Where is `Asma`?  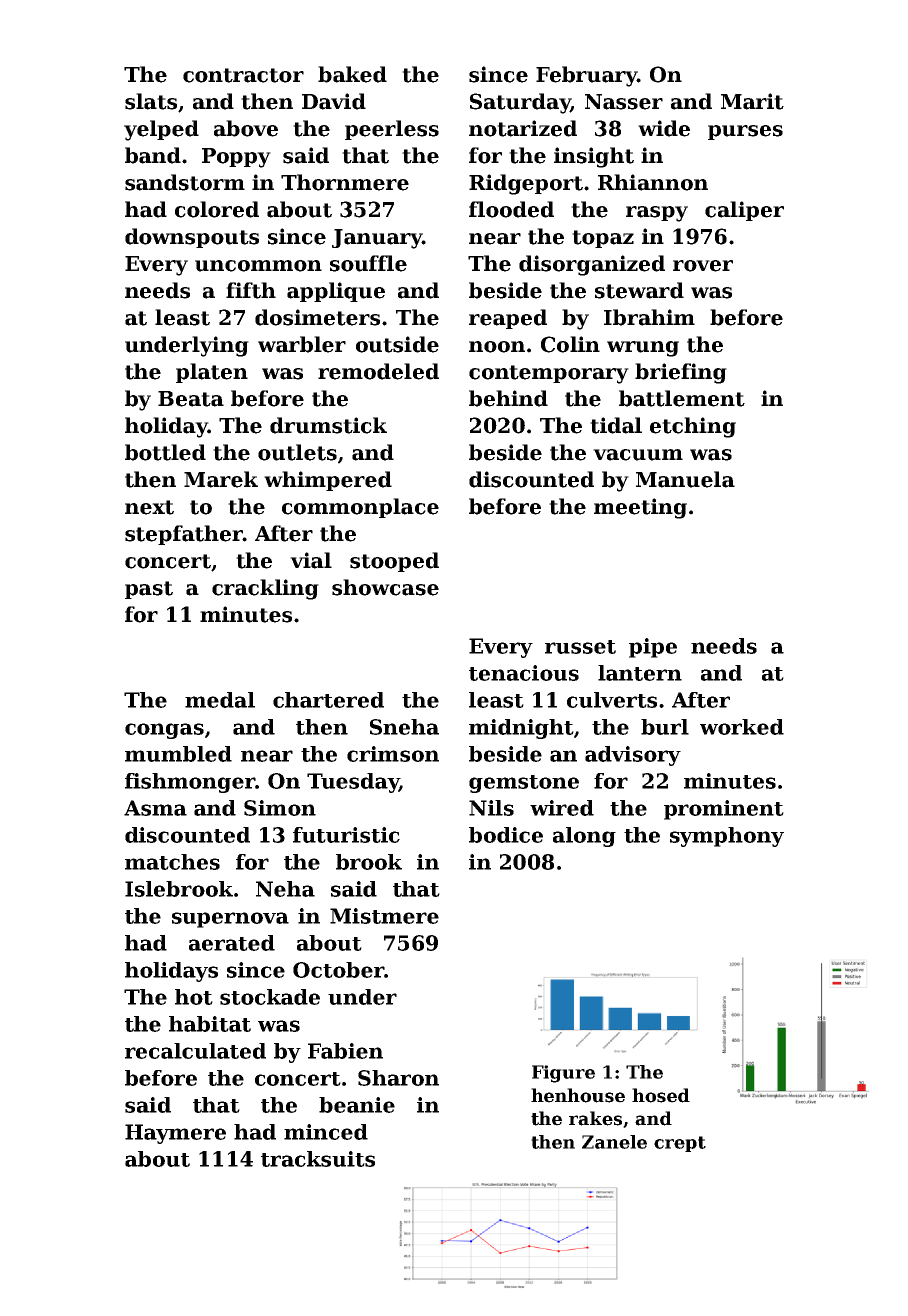 Asma is located at coordinates (155, 808).
